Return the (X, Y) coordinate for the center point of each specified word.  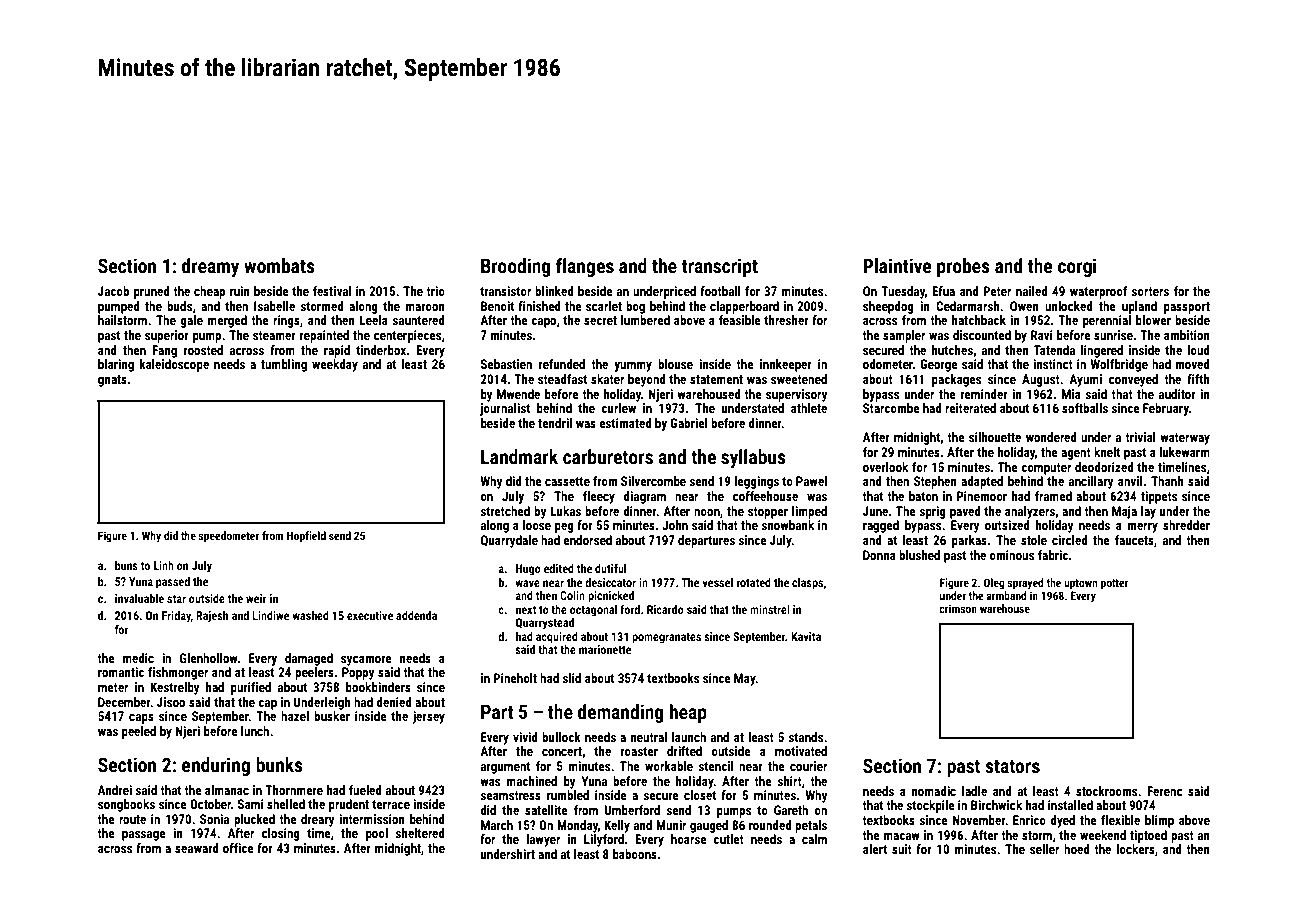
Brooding (516, 267)
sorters (1150, 291)
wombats (279, 265)
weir (256, 598)
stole (1034, 540)
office (238, 848)
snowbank (788, 525)
